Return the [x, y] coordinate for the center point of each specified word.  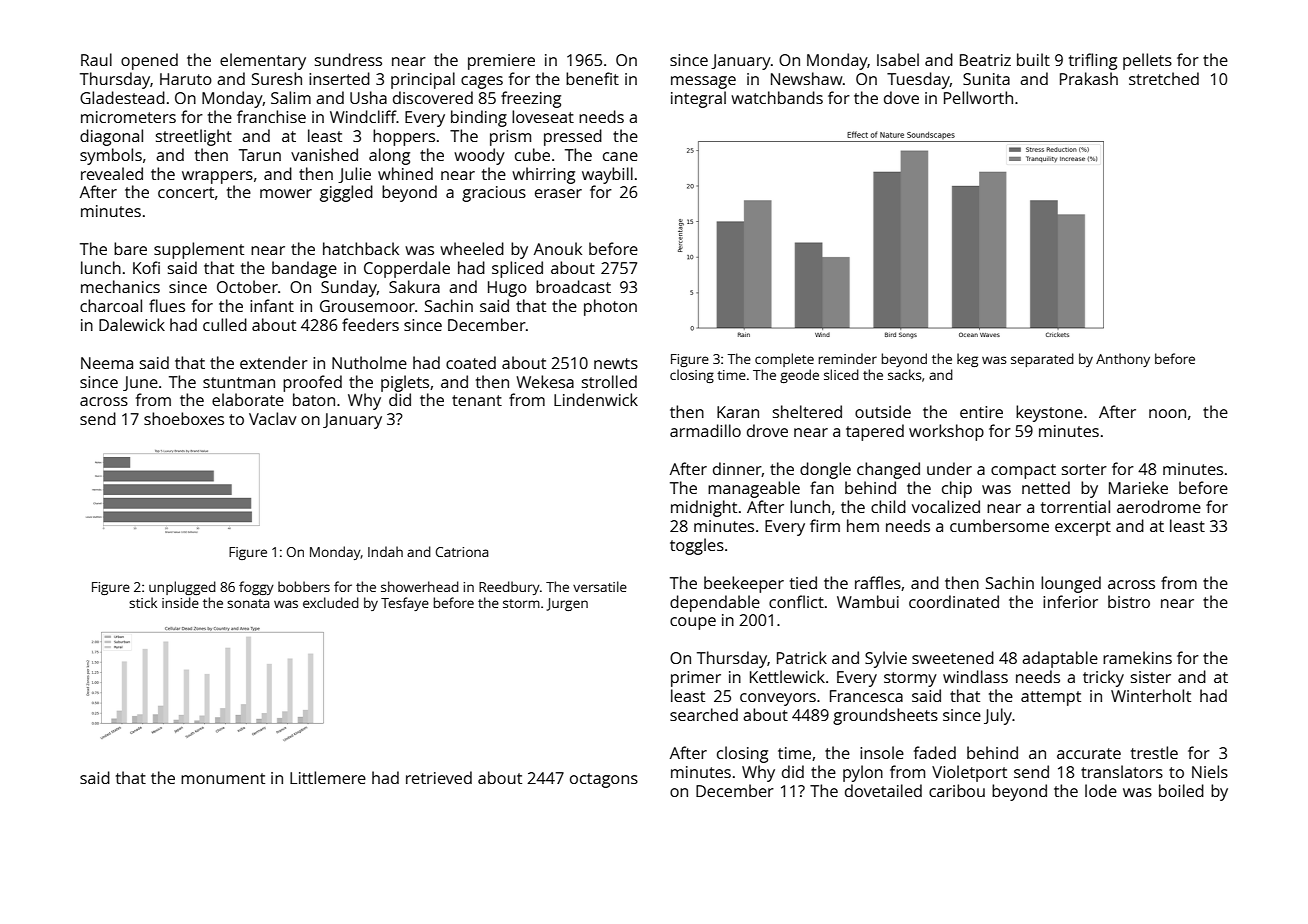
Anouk [558, 248]
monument [223, 778]
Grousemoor [367, 306]
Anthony [1123, 360]
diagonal [111, 137]
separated [1042, 360]
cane [620, 156]
